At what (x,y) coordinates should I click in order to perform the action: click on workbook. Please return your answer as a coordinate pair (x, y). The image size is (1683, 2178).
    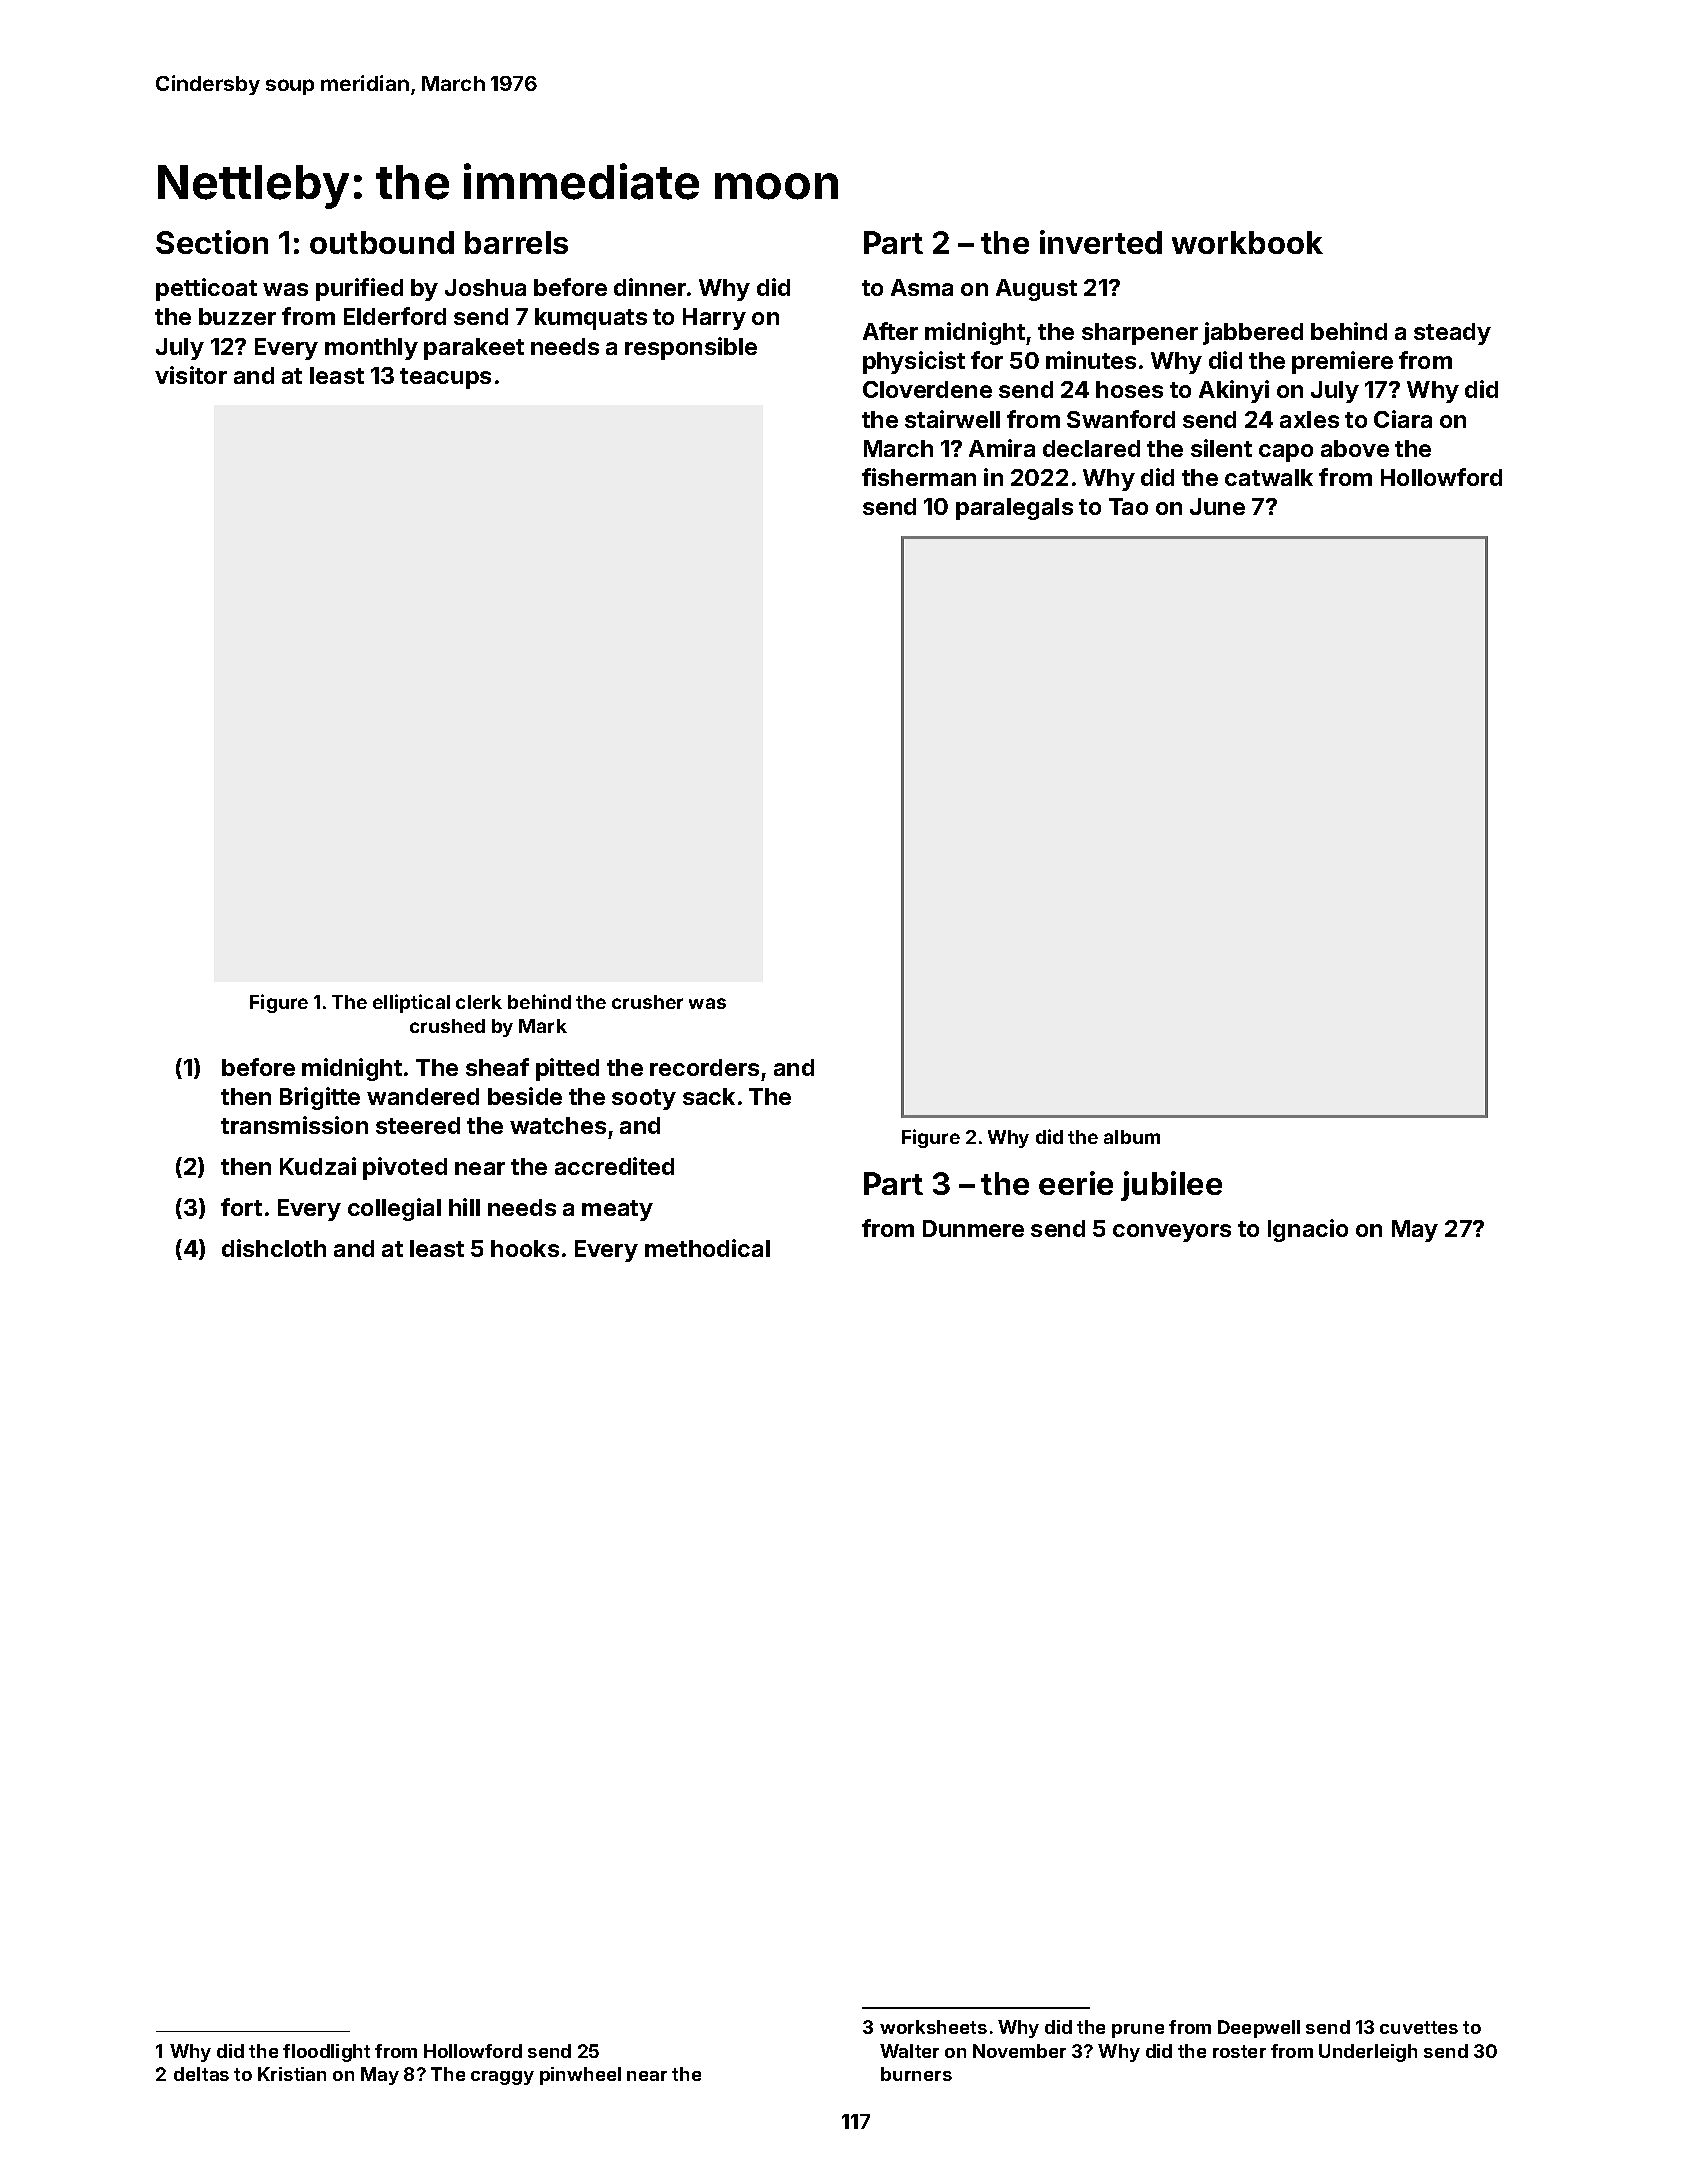
    Looking at the image, I should click on (1247, 242).
